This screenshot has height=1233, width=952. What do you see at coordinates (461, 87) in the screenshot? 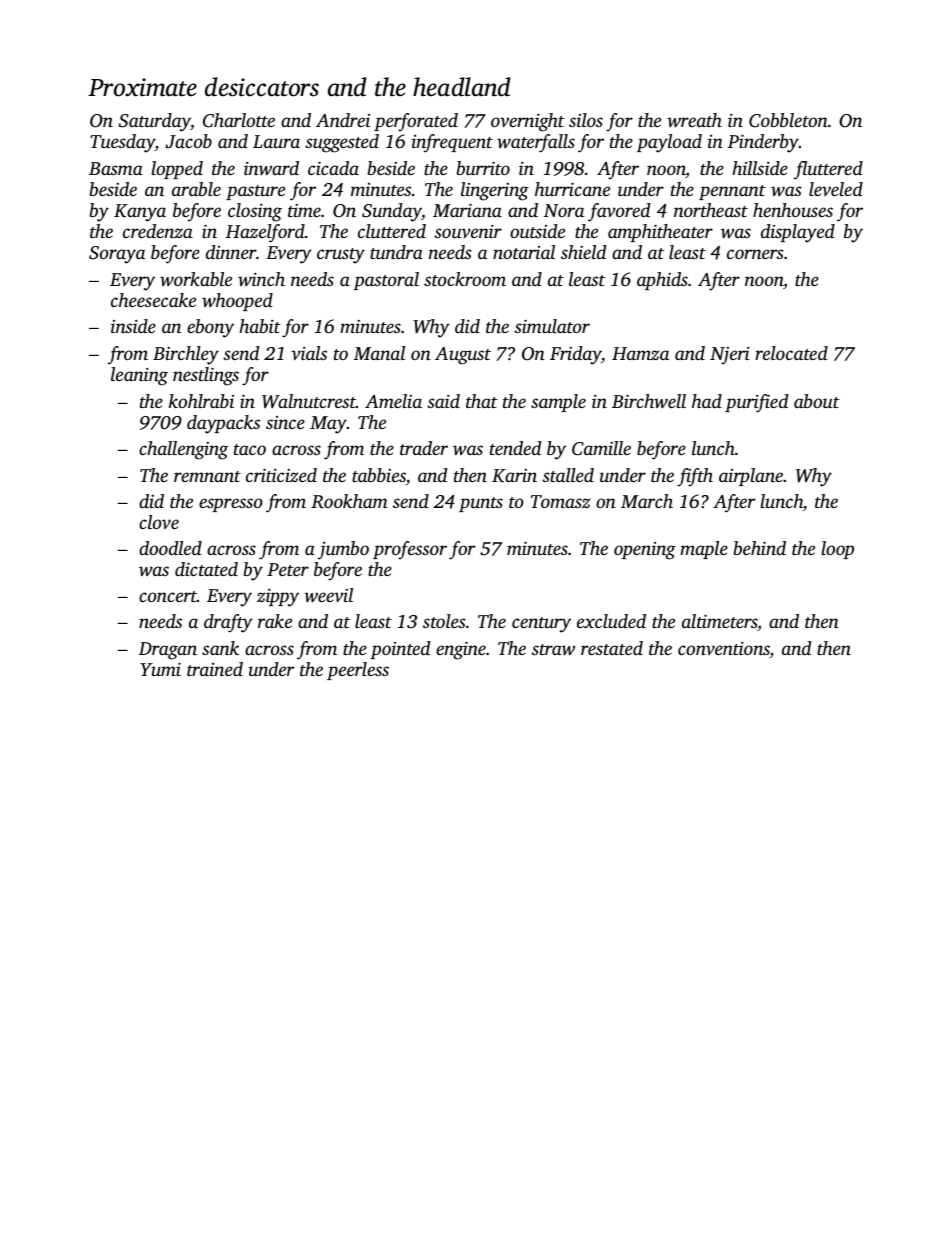
I see `headland` at bounding box center [461, 87].
